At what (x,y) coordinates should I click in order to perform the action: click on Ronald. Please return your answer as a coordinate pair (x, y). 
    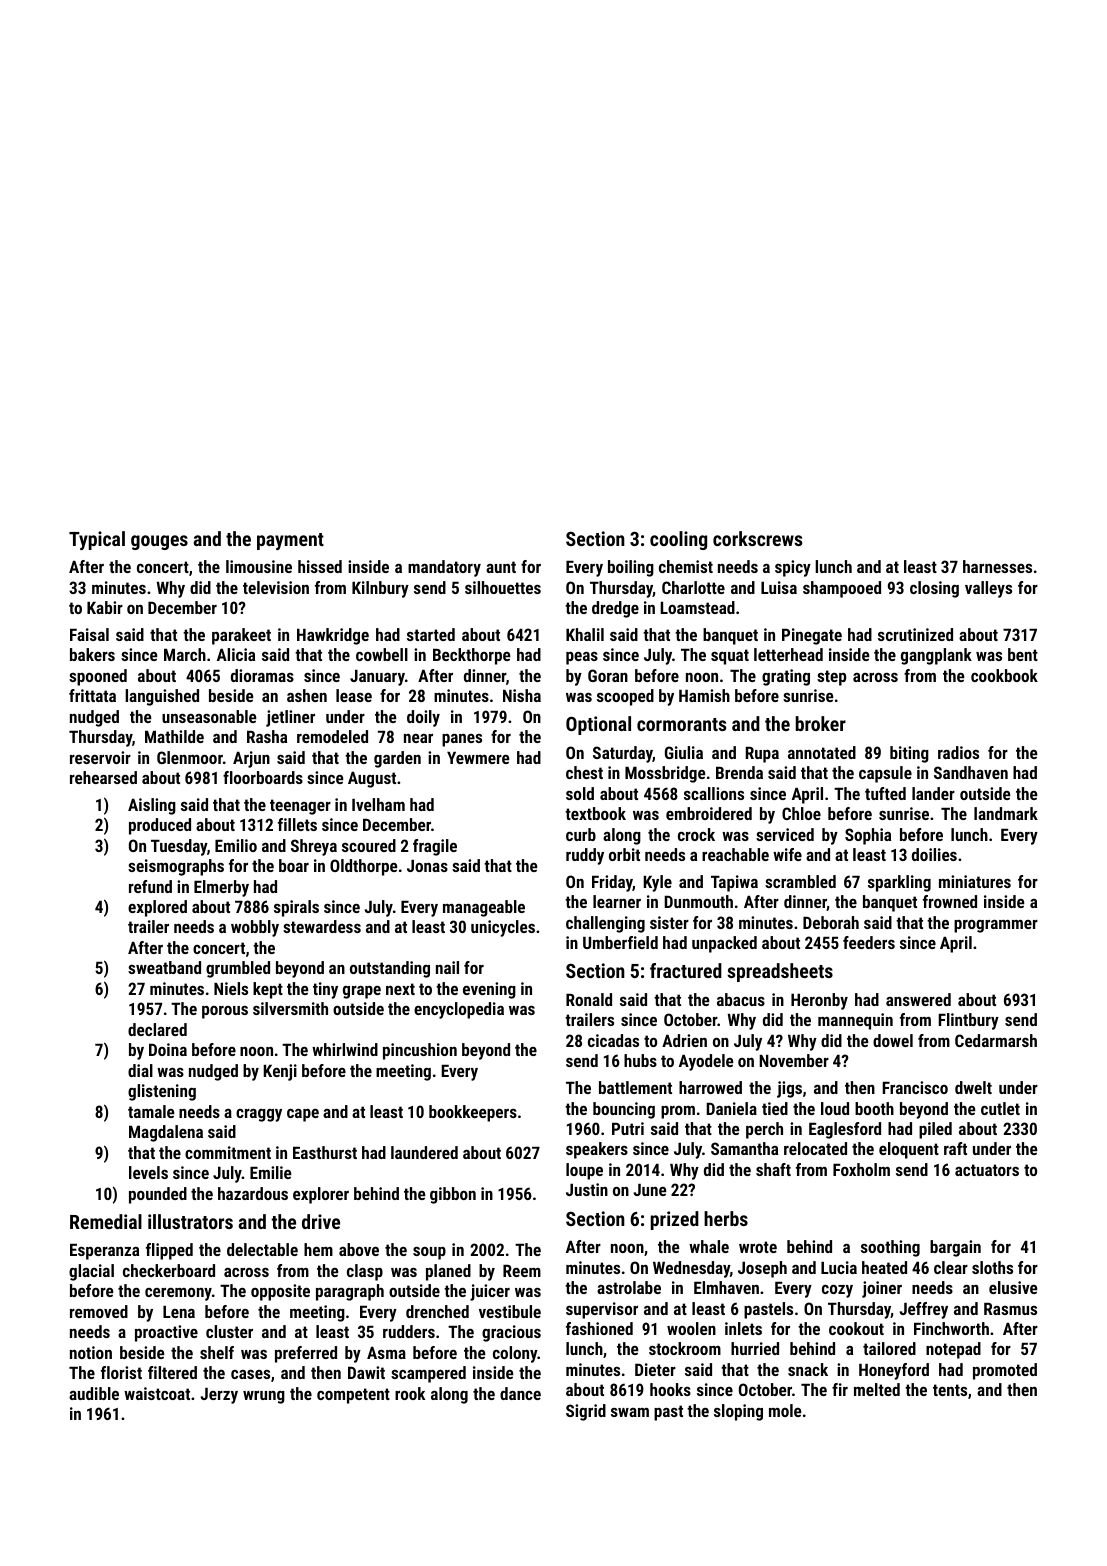
    Looking at the image, I should click on (589, 999).
